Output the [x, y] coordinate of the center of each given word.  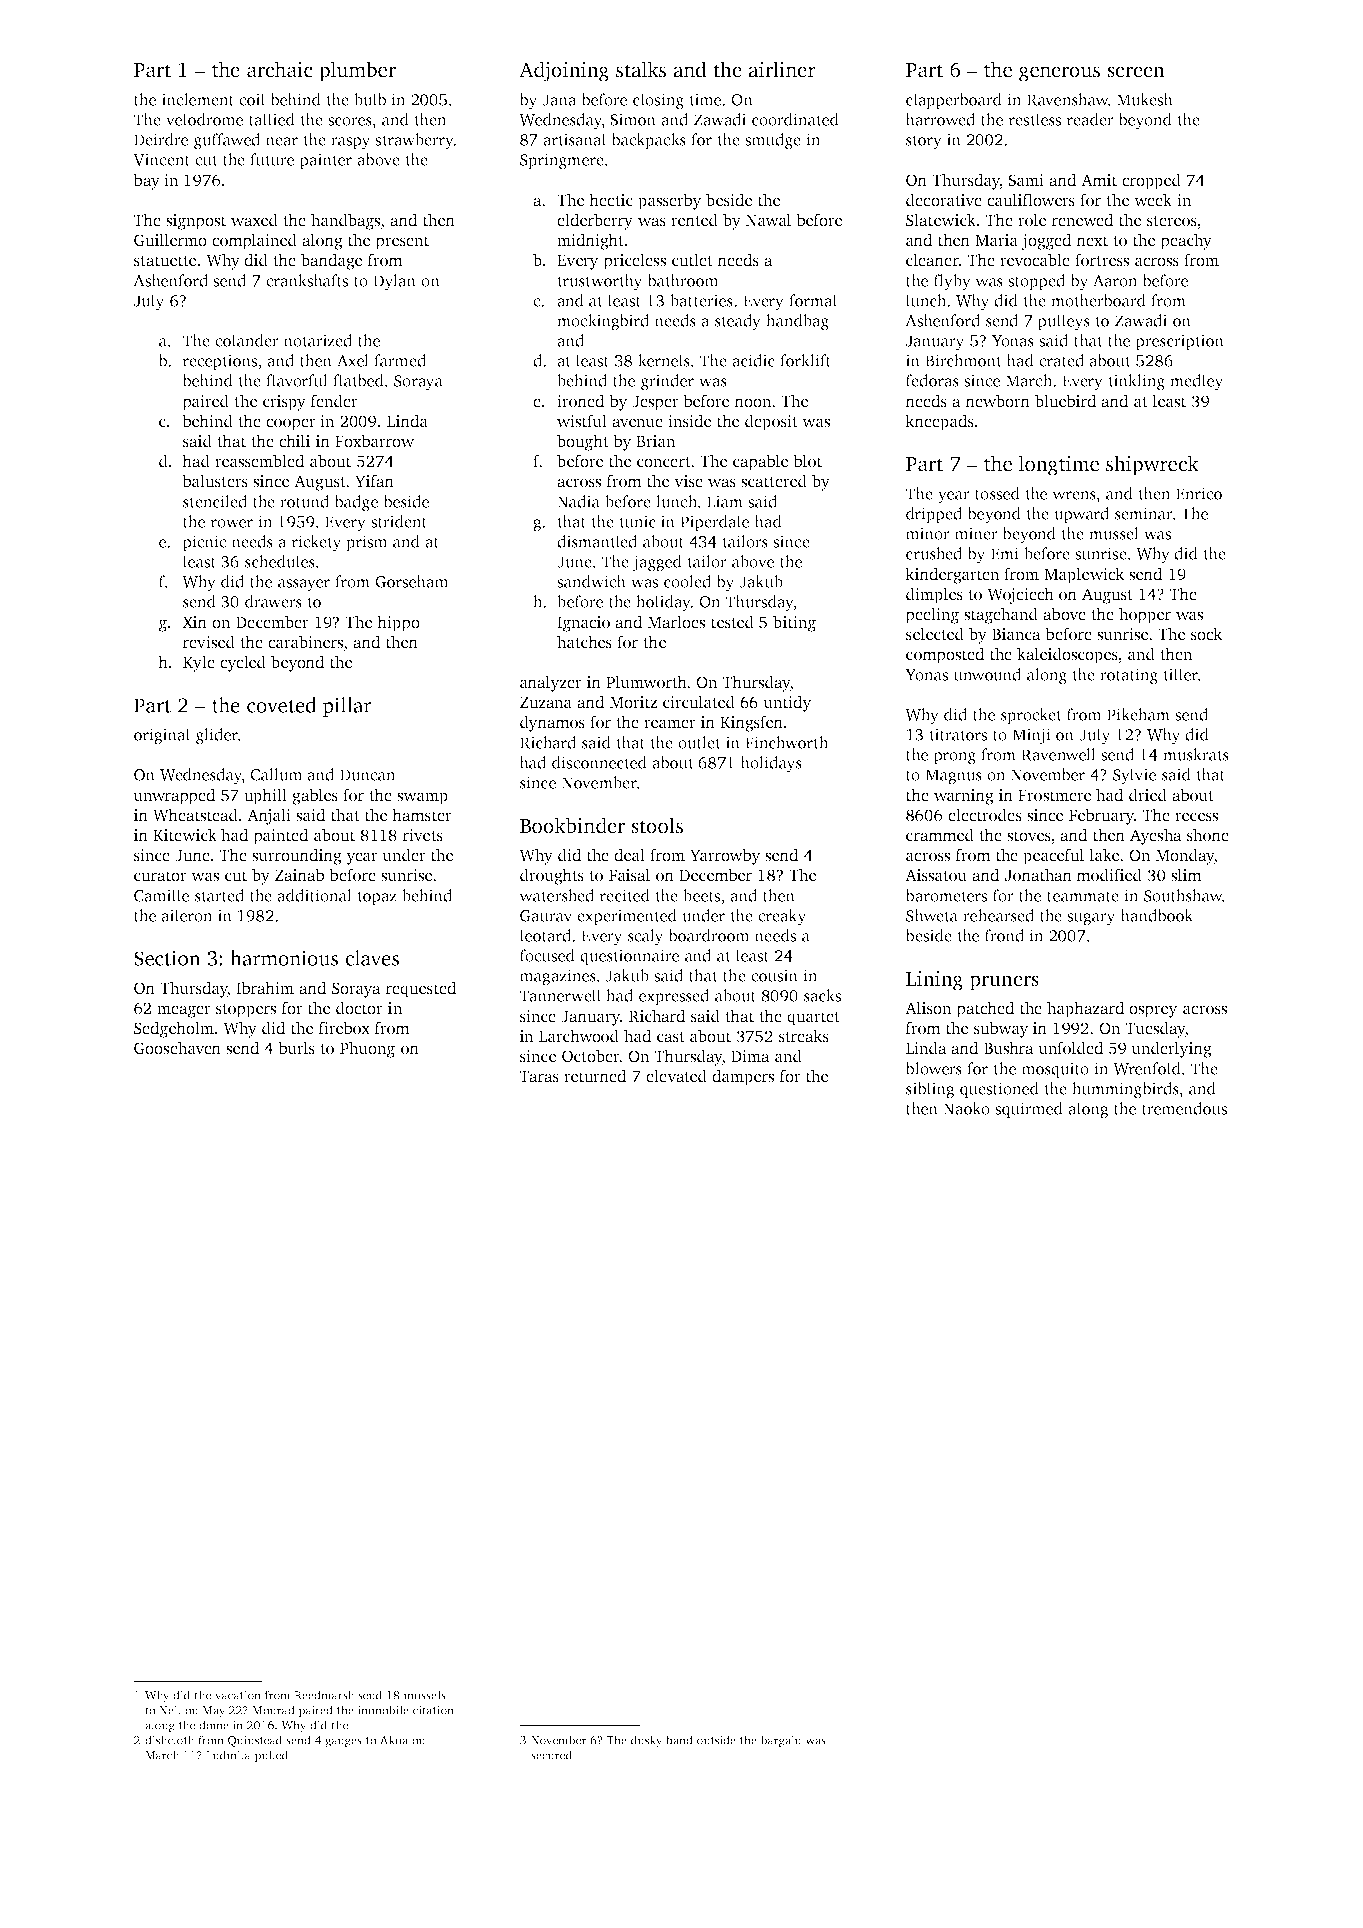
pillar [347, 707]
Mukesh [1145, 99]
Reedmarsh [324, 1695]
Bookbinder [572, 825]
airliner [782, 69]
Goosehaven [177, 1048]
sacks [822, 995]
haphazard [1085, 1009]
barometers [946, 895]
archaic [280, 69]
